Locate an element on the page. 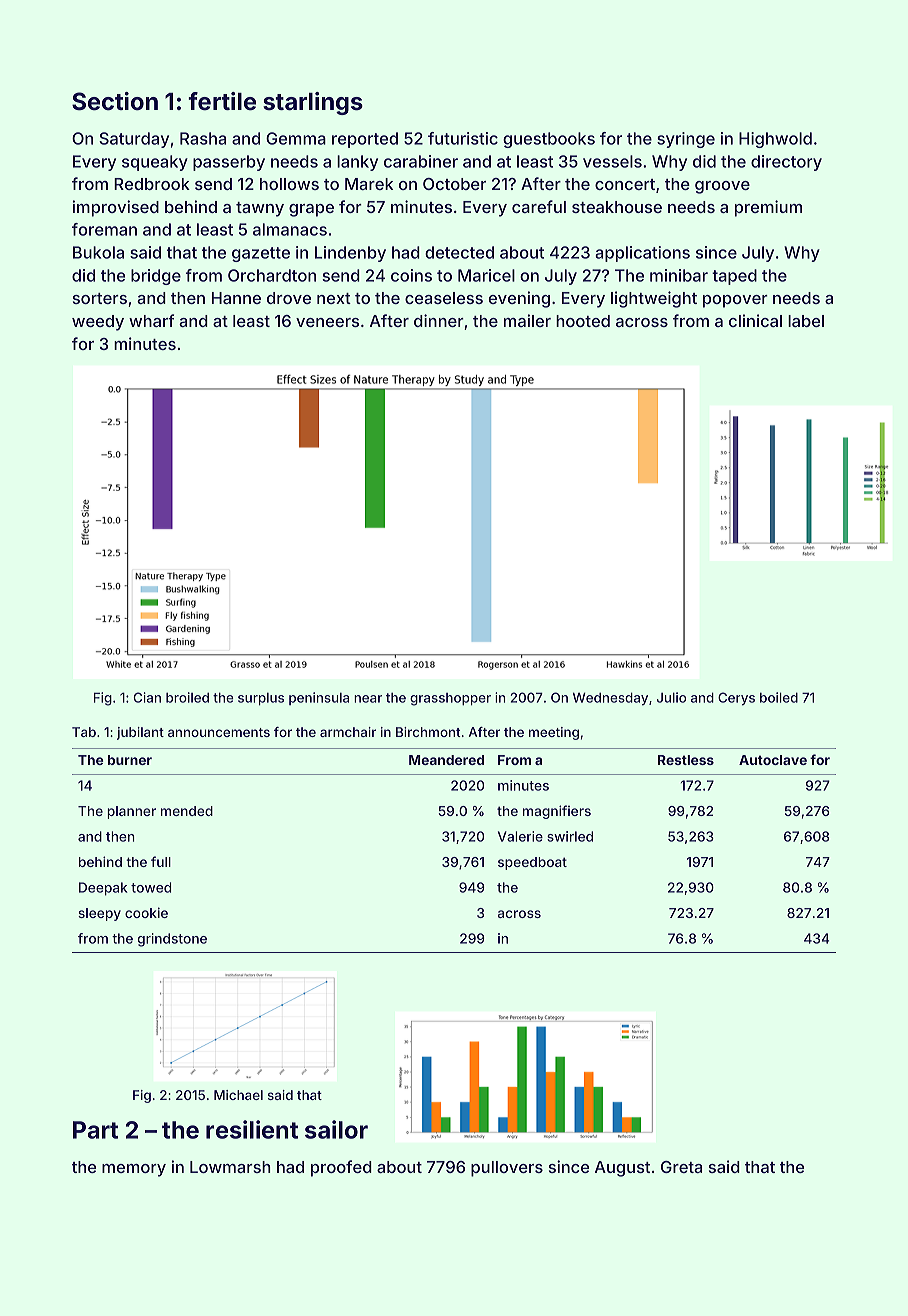 This page has height=1316, width=908. boiled is located at coordinates (779, 697).
